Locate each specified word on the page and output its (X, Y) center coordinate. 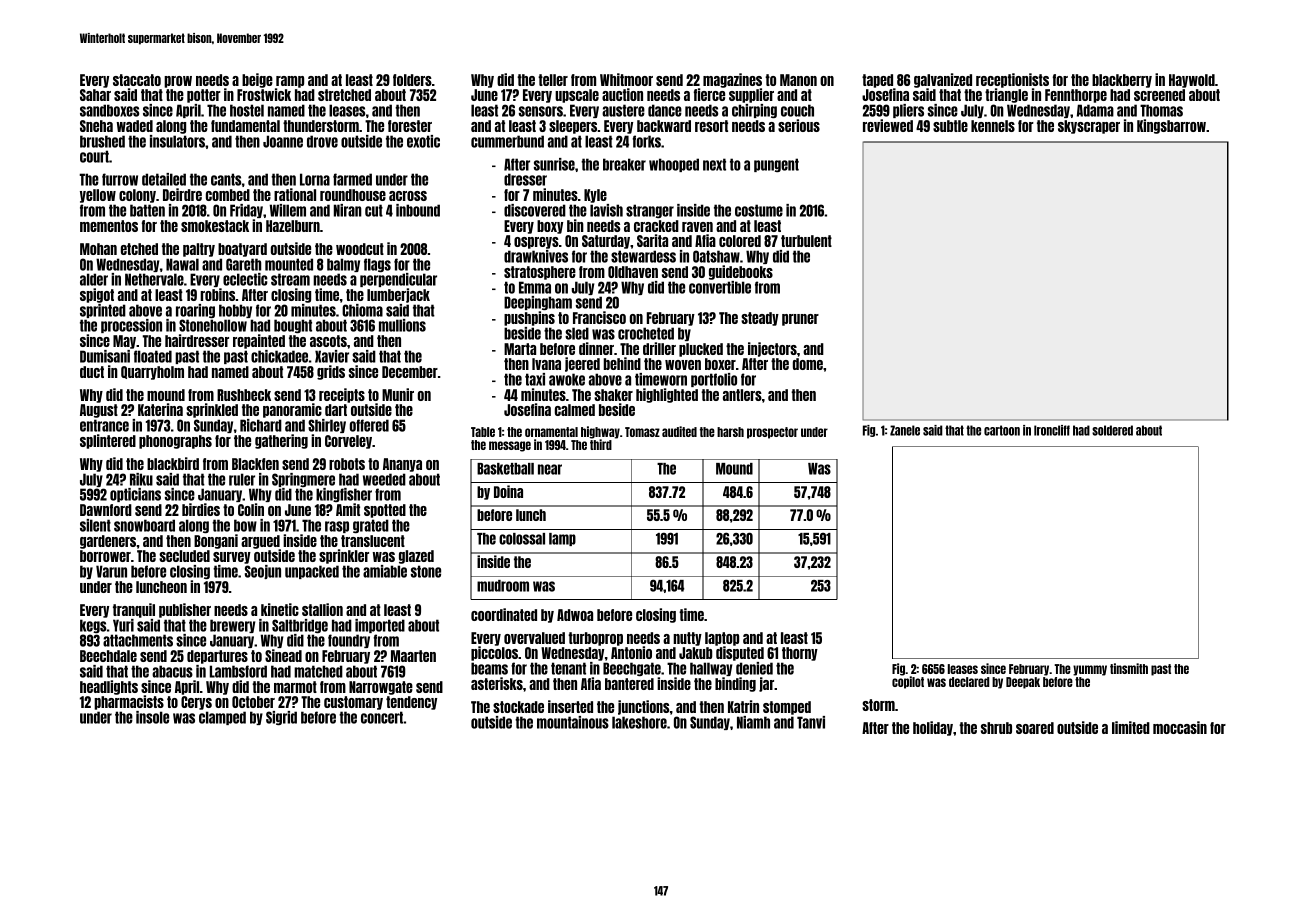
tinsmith (1129, 668)
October (253, 702)
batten (147, 210)
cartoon (1002, 430)
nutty (687, 639)
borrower (105, 556)
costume (759, 210)
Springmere (303, 480)
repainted (259, 341)
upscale (577, 96)
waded (135, 126)
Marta (520, 349)
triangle (1006, 95)
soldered (1112, 430)
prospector (772, 433)
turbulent (806, 241)
